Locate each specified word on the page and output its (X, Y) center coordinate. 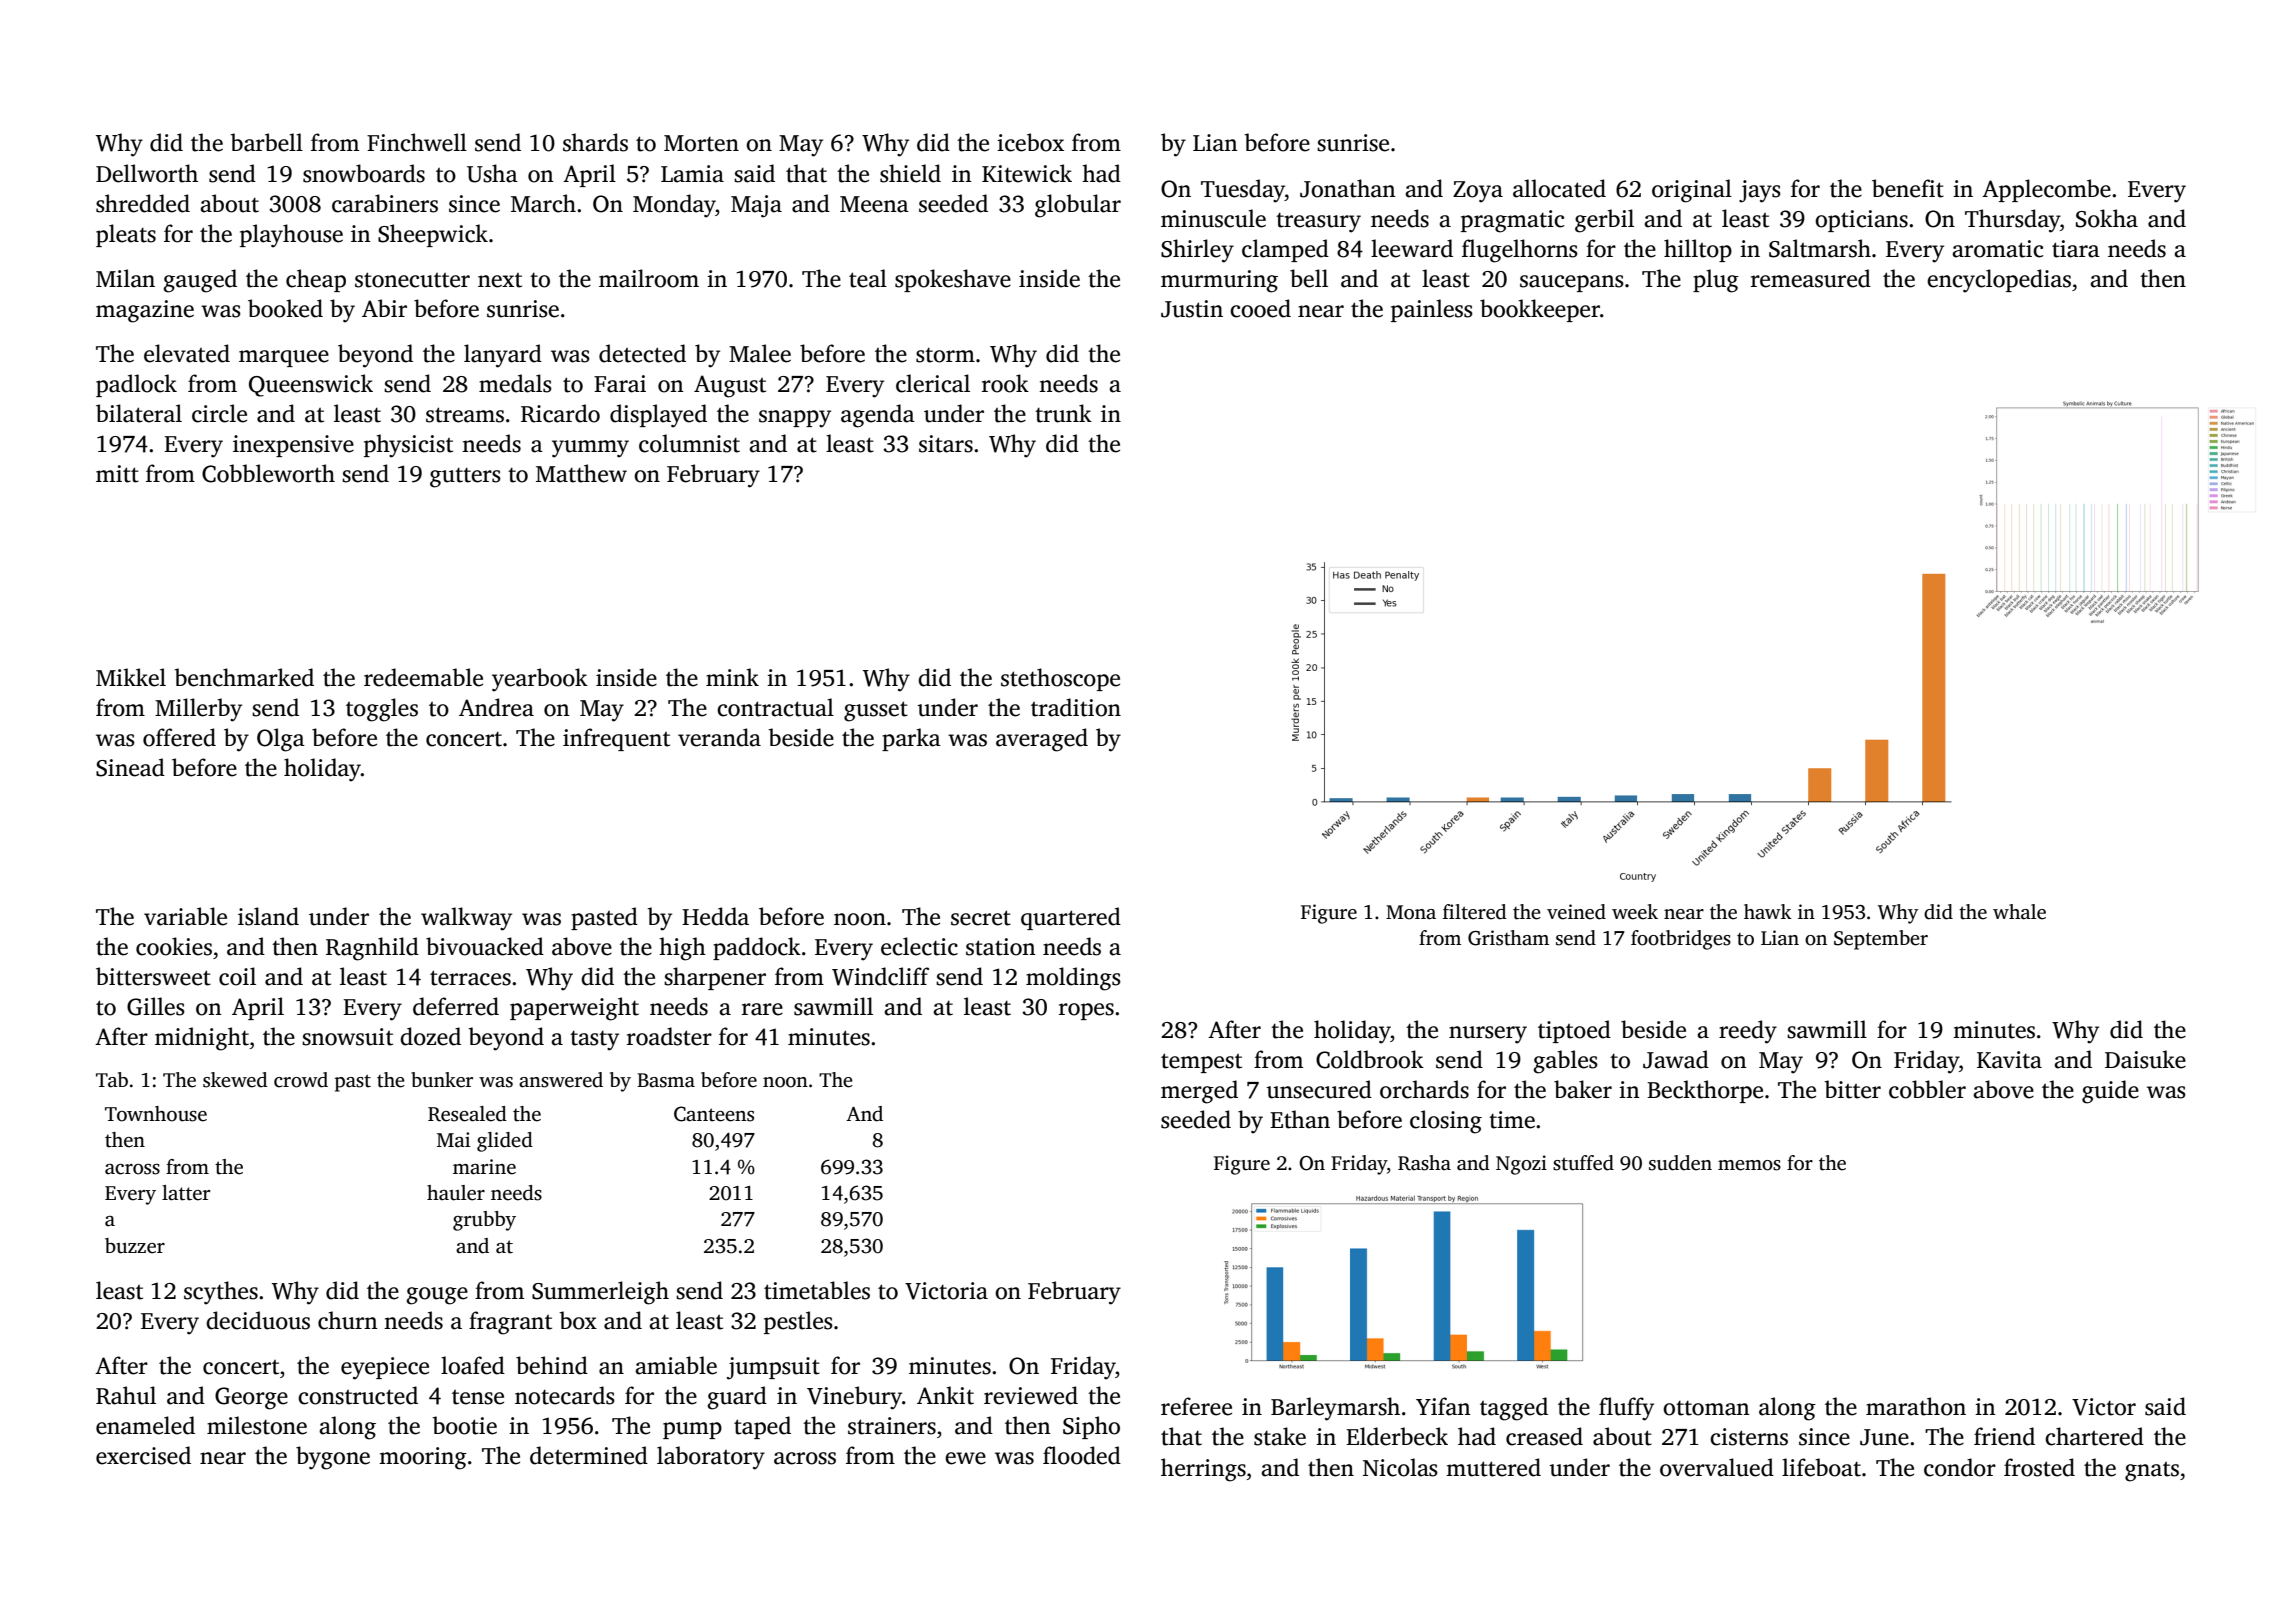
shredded (143, 203)
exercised (143, 1455)
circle (219, 413)
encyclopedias (1999, 281)
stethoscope (1060, 679)
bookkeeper (1540, 310)
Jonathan (1348, 188)
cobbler (1927, 1089)
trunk (1063, 413)
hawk (1768, 912)
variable (185, 916)
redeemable (423, 677)
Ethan (1300, 1119)
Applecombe (2046, 190)
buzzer (135, 1246)
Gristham (1508, 938)
